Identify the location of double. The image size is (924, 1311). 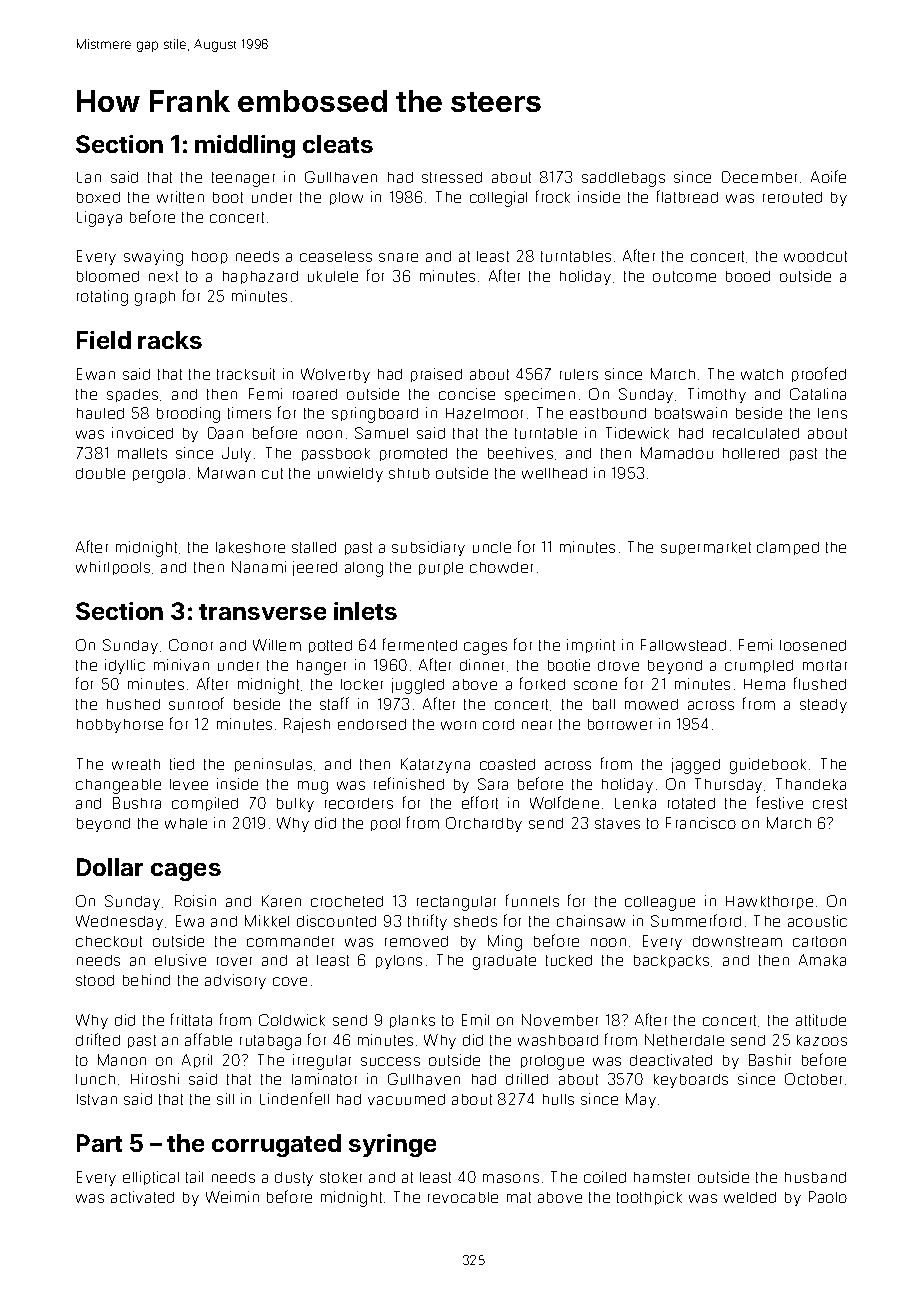
(100, 473).
